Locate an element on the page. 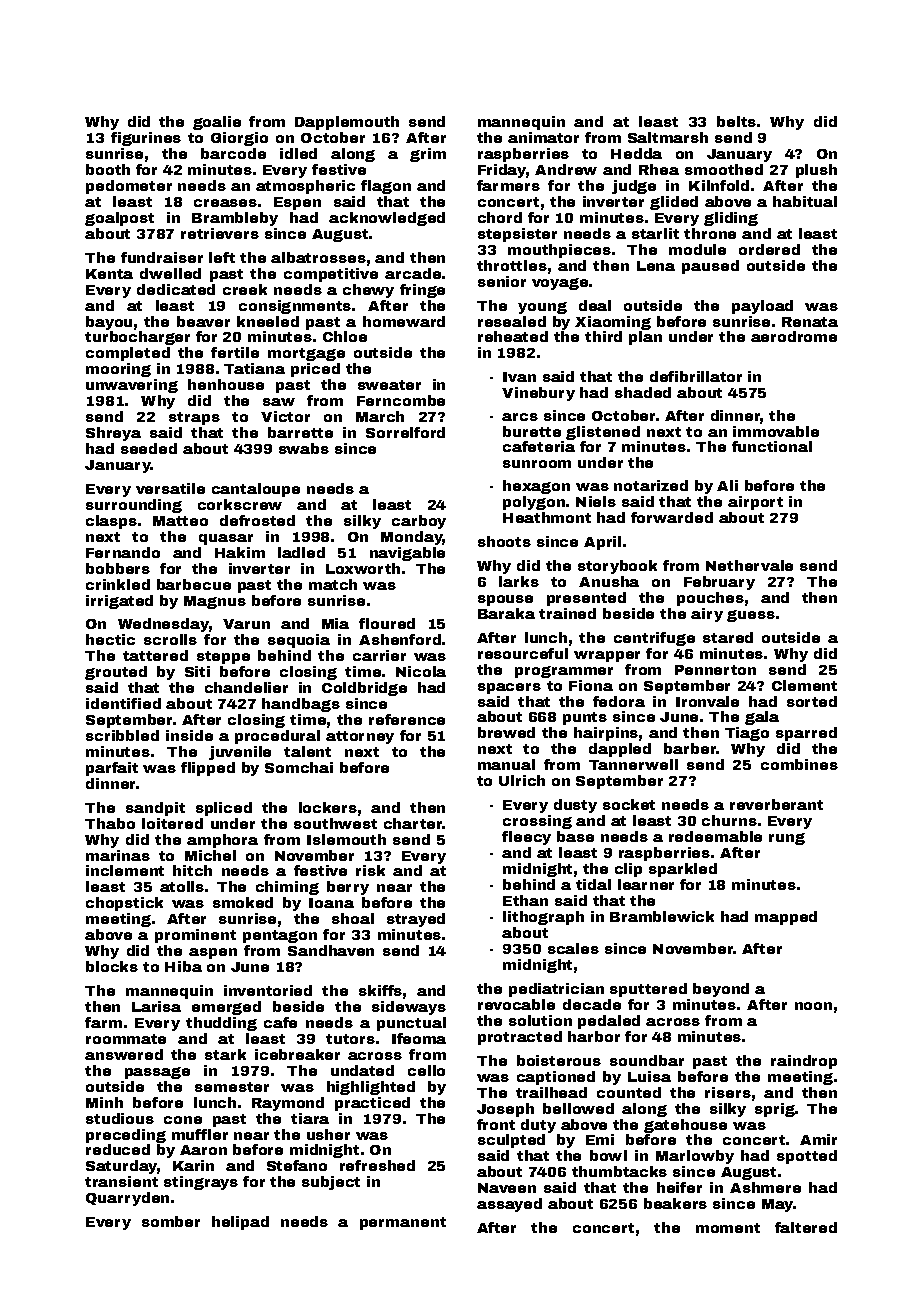 The image size is (924, 1308). burette is located at coordinates (532, 431).
